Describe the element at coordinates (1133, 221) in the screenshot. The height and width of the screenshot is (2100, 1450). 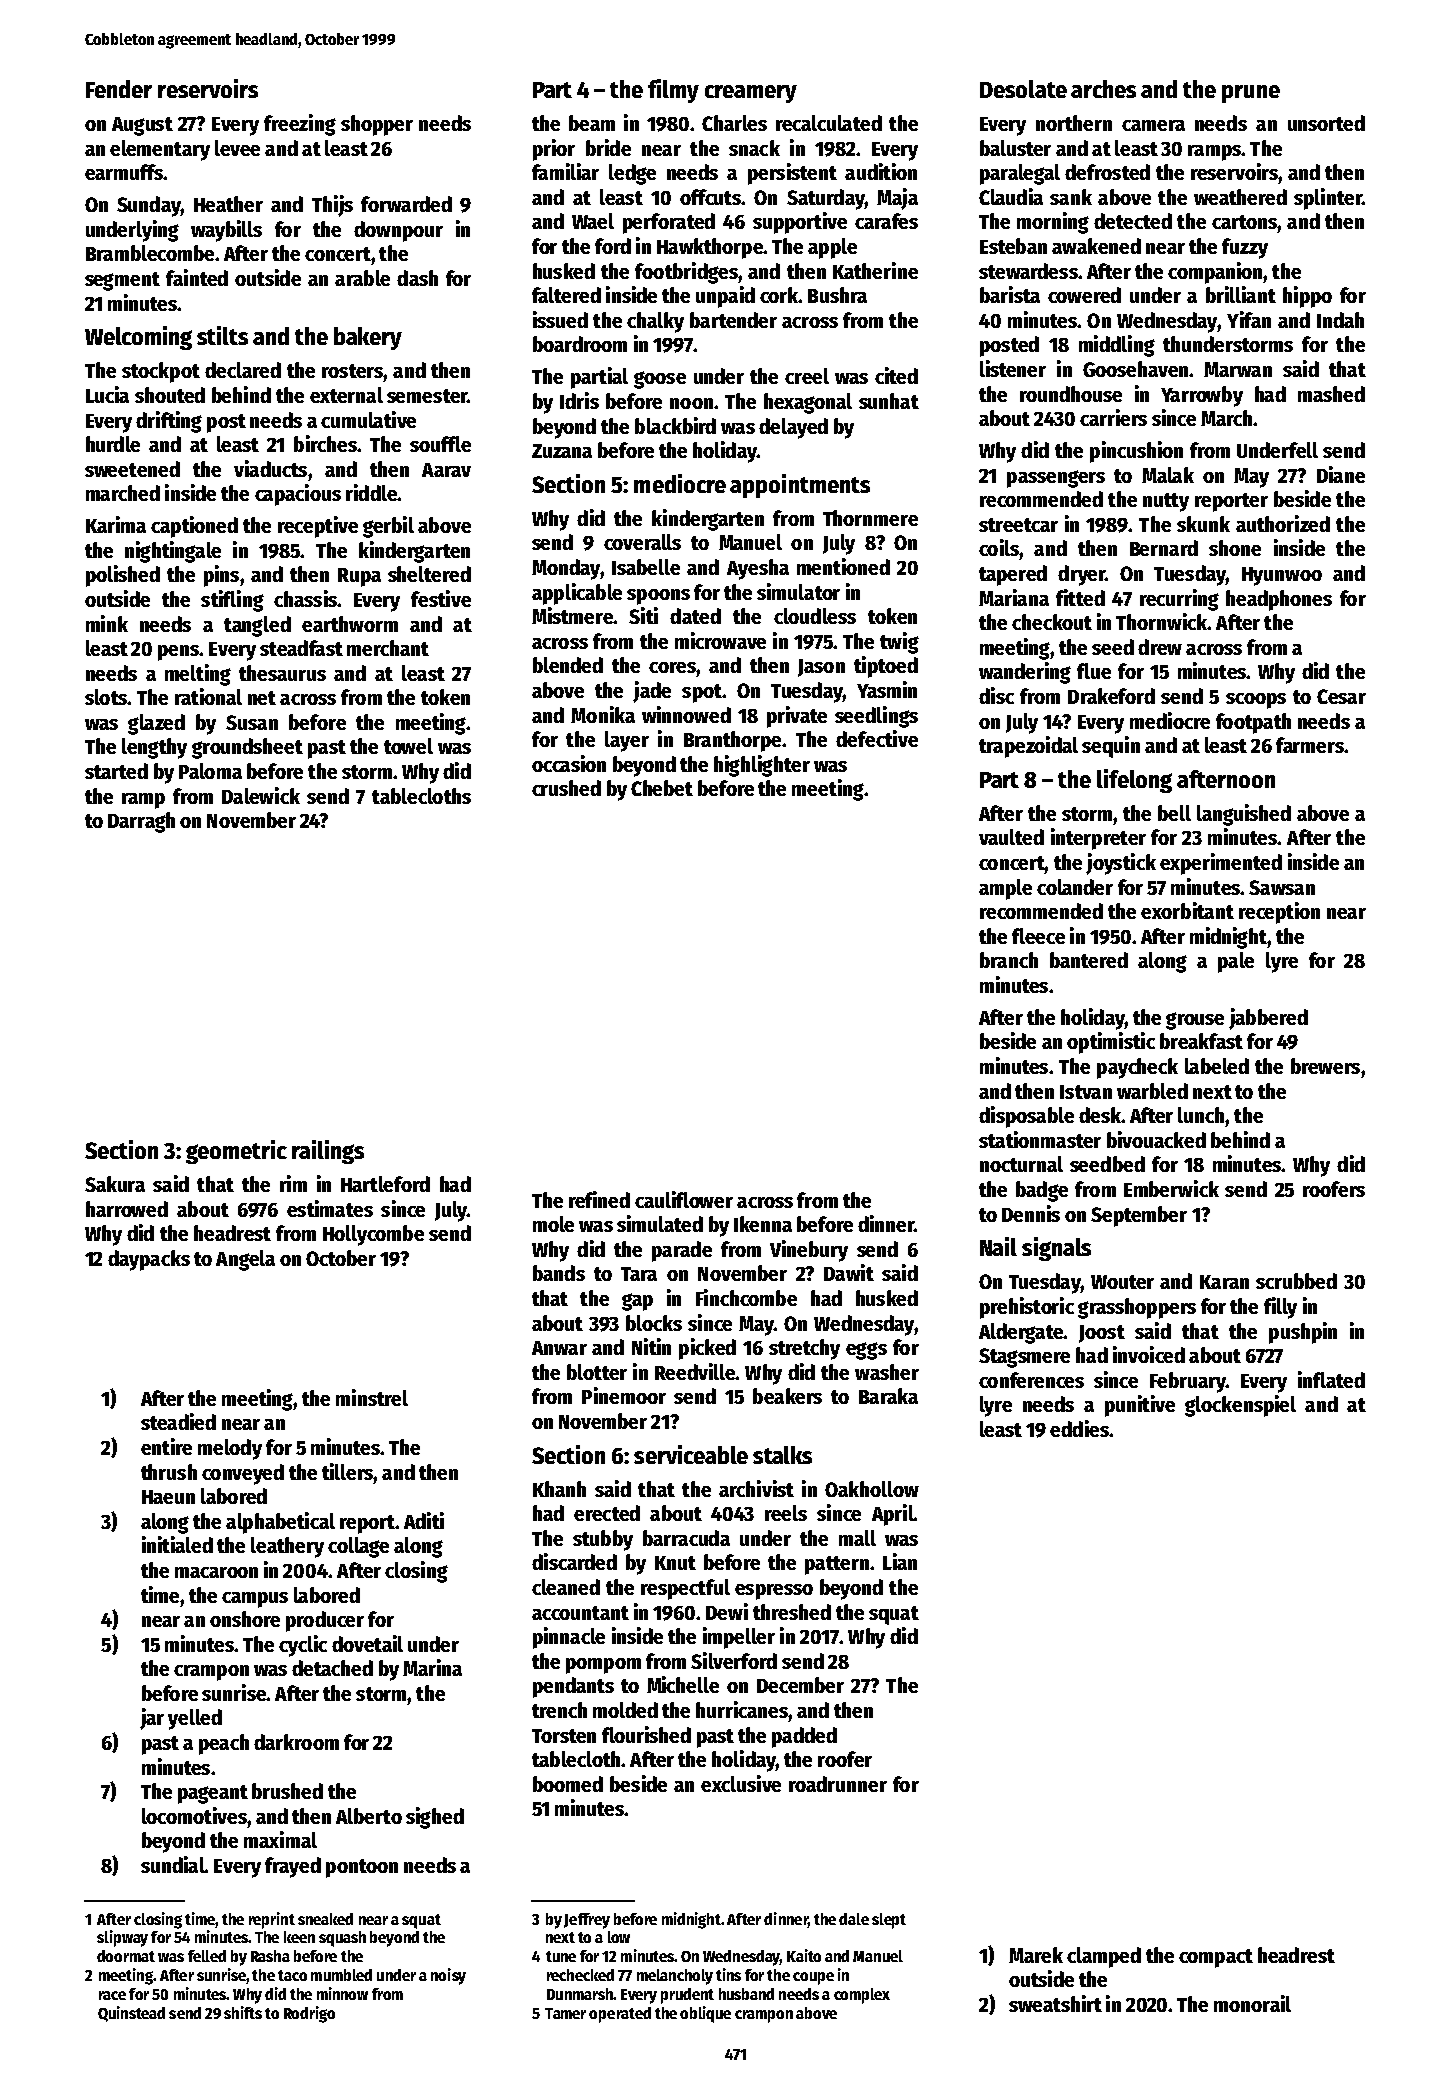
I see `detected` at that location.
